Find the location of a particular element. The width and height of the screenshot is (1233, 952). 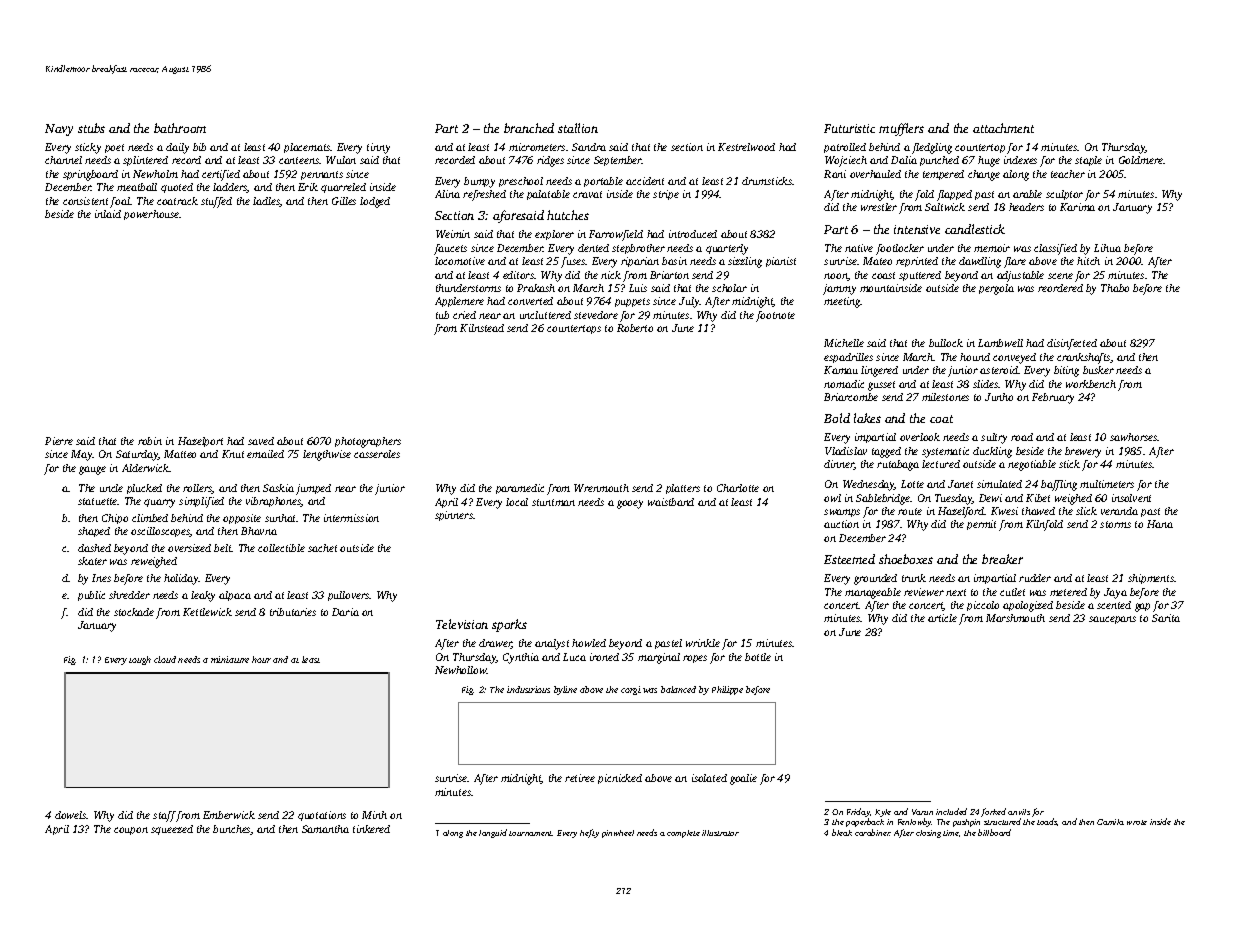

attachment is located at coordinates (1003, 128).
